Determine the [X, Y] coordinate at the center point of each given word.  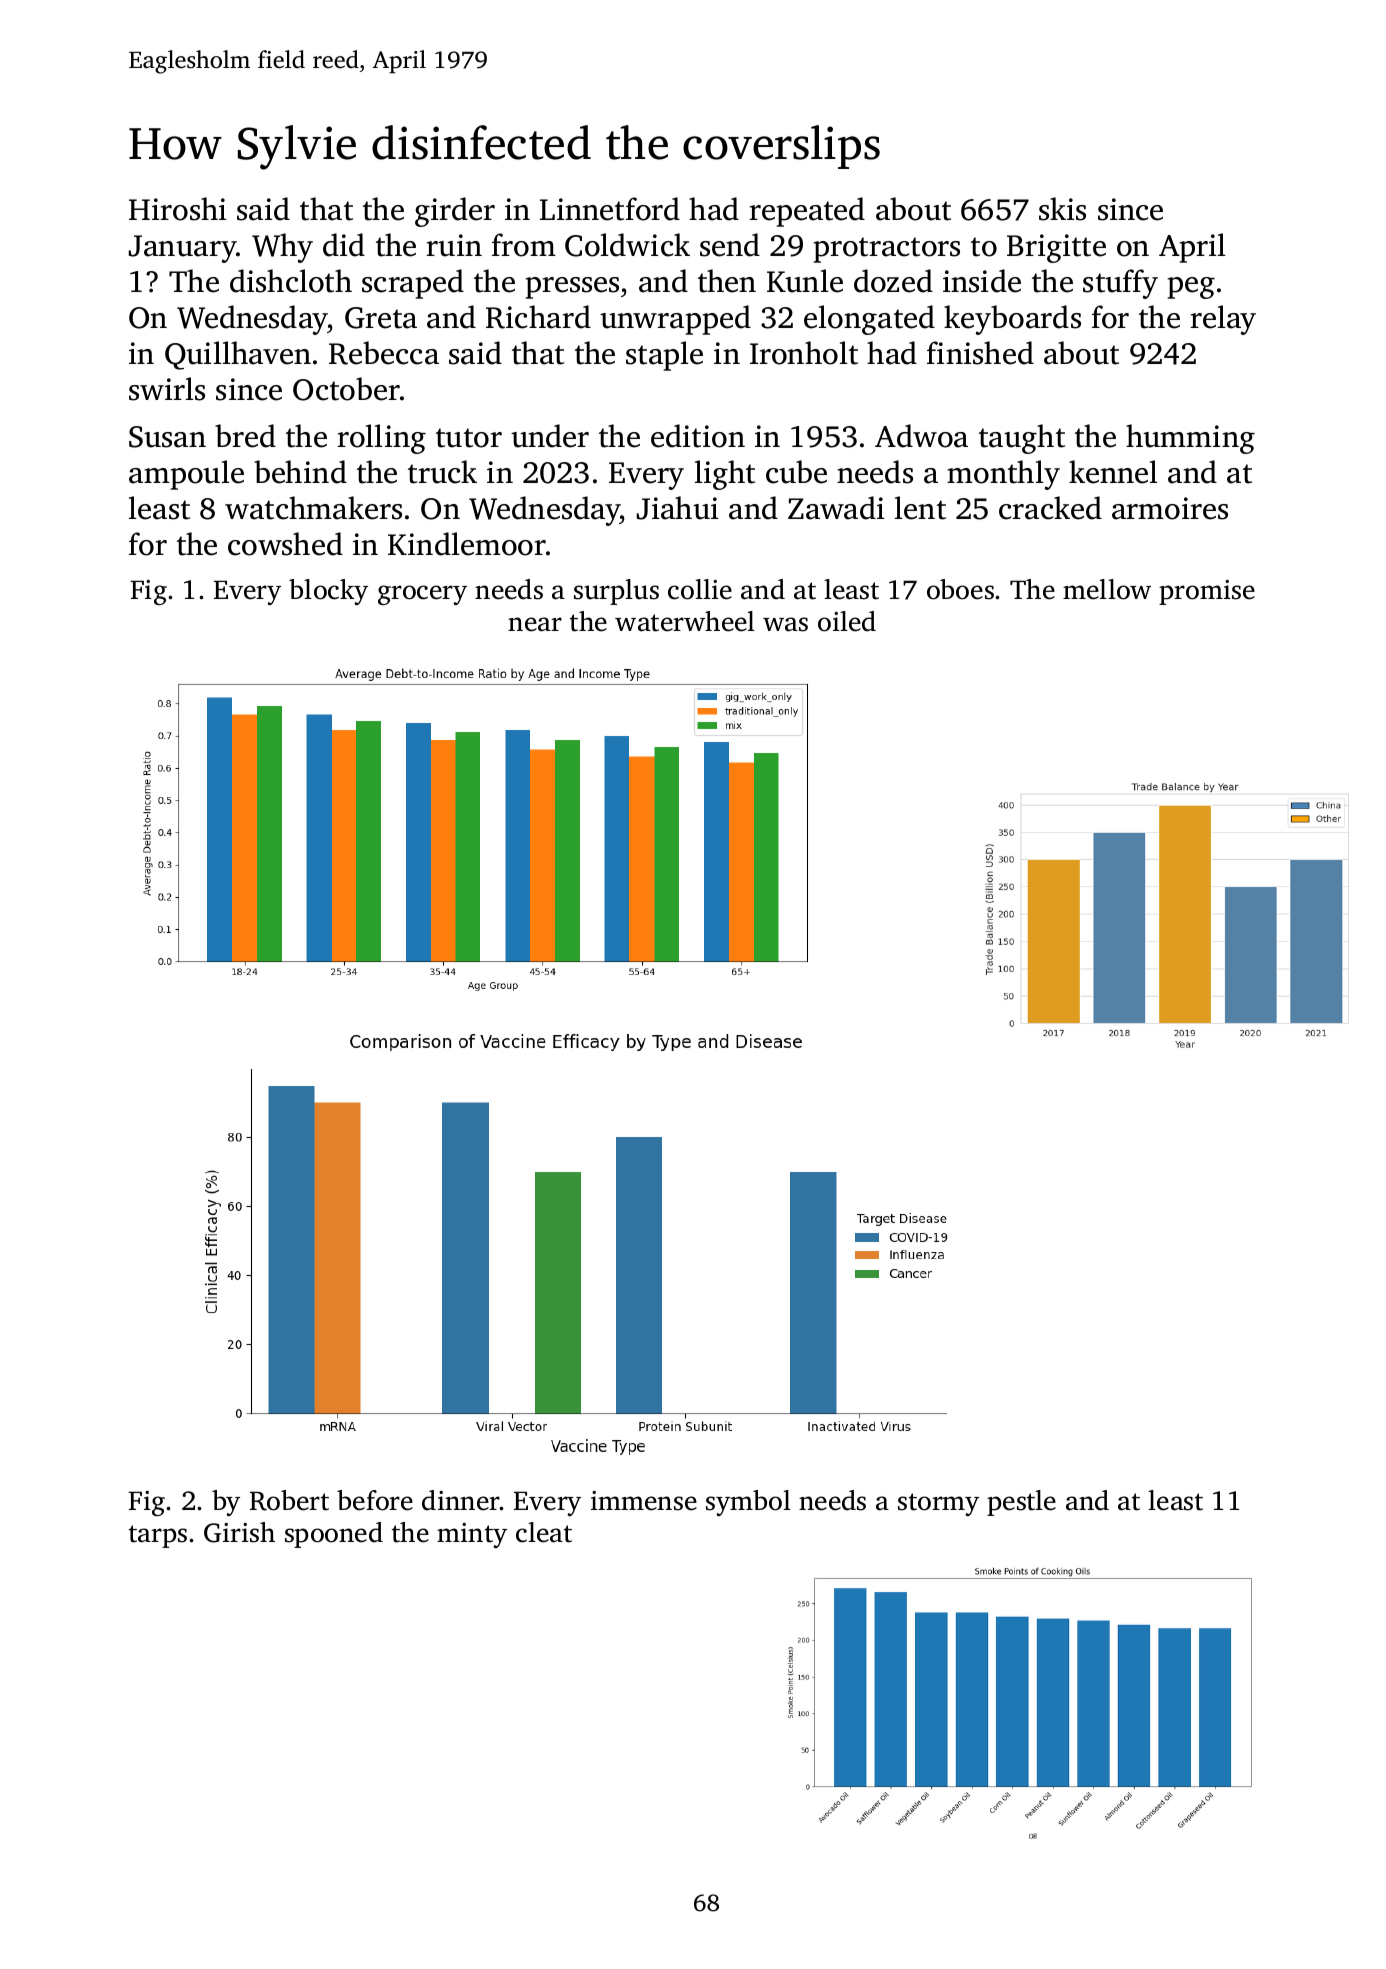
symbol [748, 1503]
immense [644, 1501]
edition [698, 436]
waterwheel [685, 621]
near [535, 624]
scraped [413, 284]
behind [300, 472]
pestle [1021, 1503]
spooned [334, 1535]
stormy [938, 1504]
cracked [1050, 508]
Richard [538, 317]
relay [1223, 320]
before [375, 1500]
